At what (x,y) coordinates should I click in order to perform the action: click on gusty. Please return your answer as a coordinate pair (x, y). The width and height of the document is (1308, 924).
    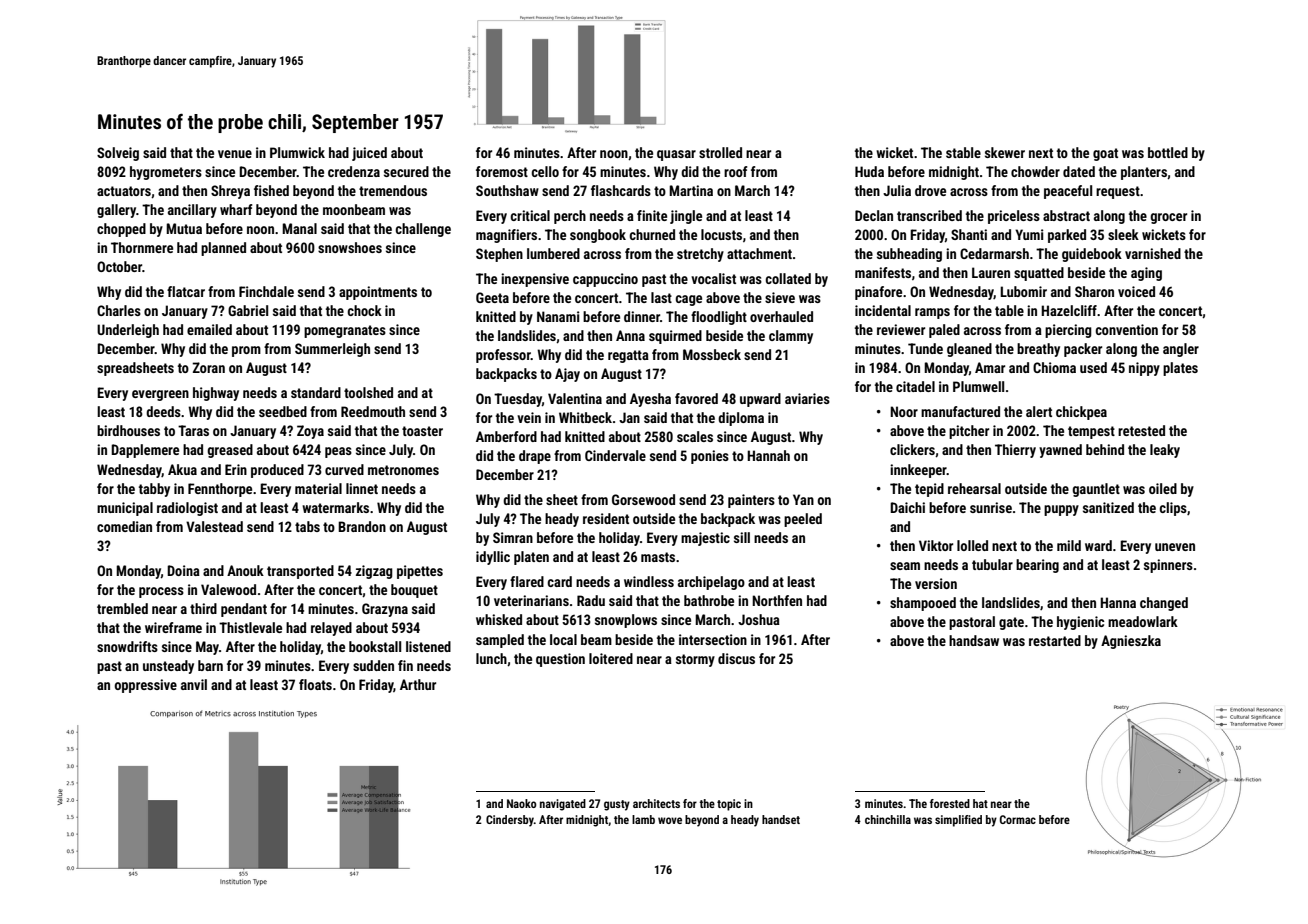
    Looking at the image, I should click on (617, 805).
